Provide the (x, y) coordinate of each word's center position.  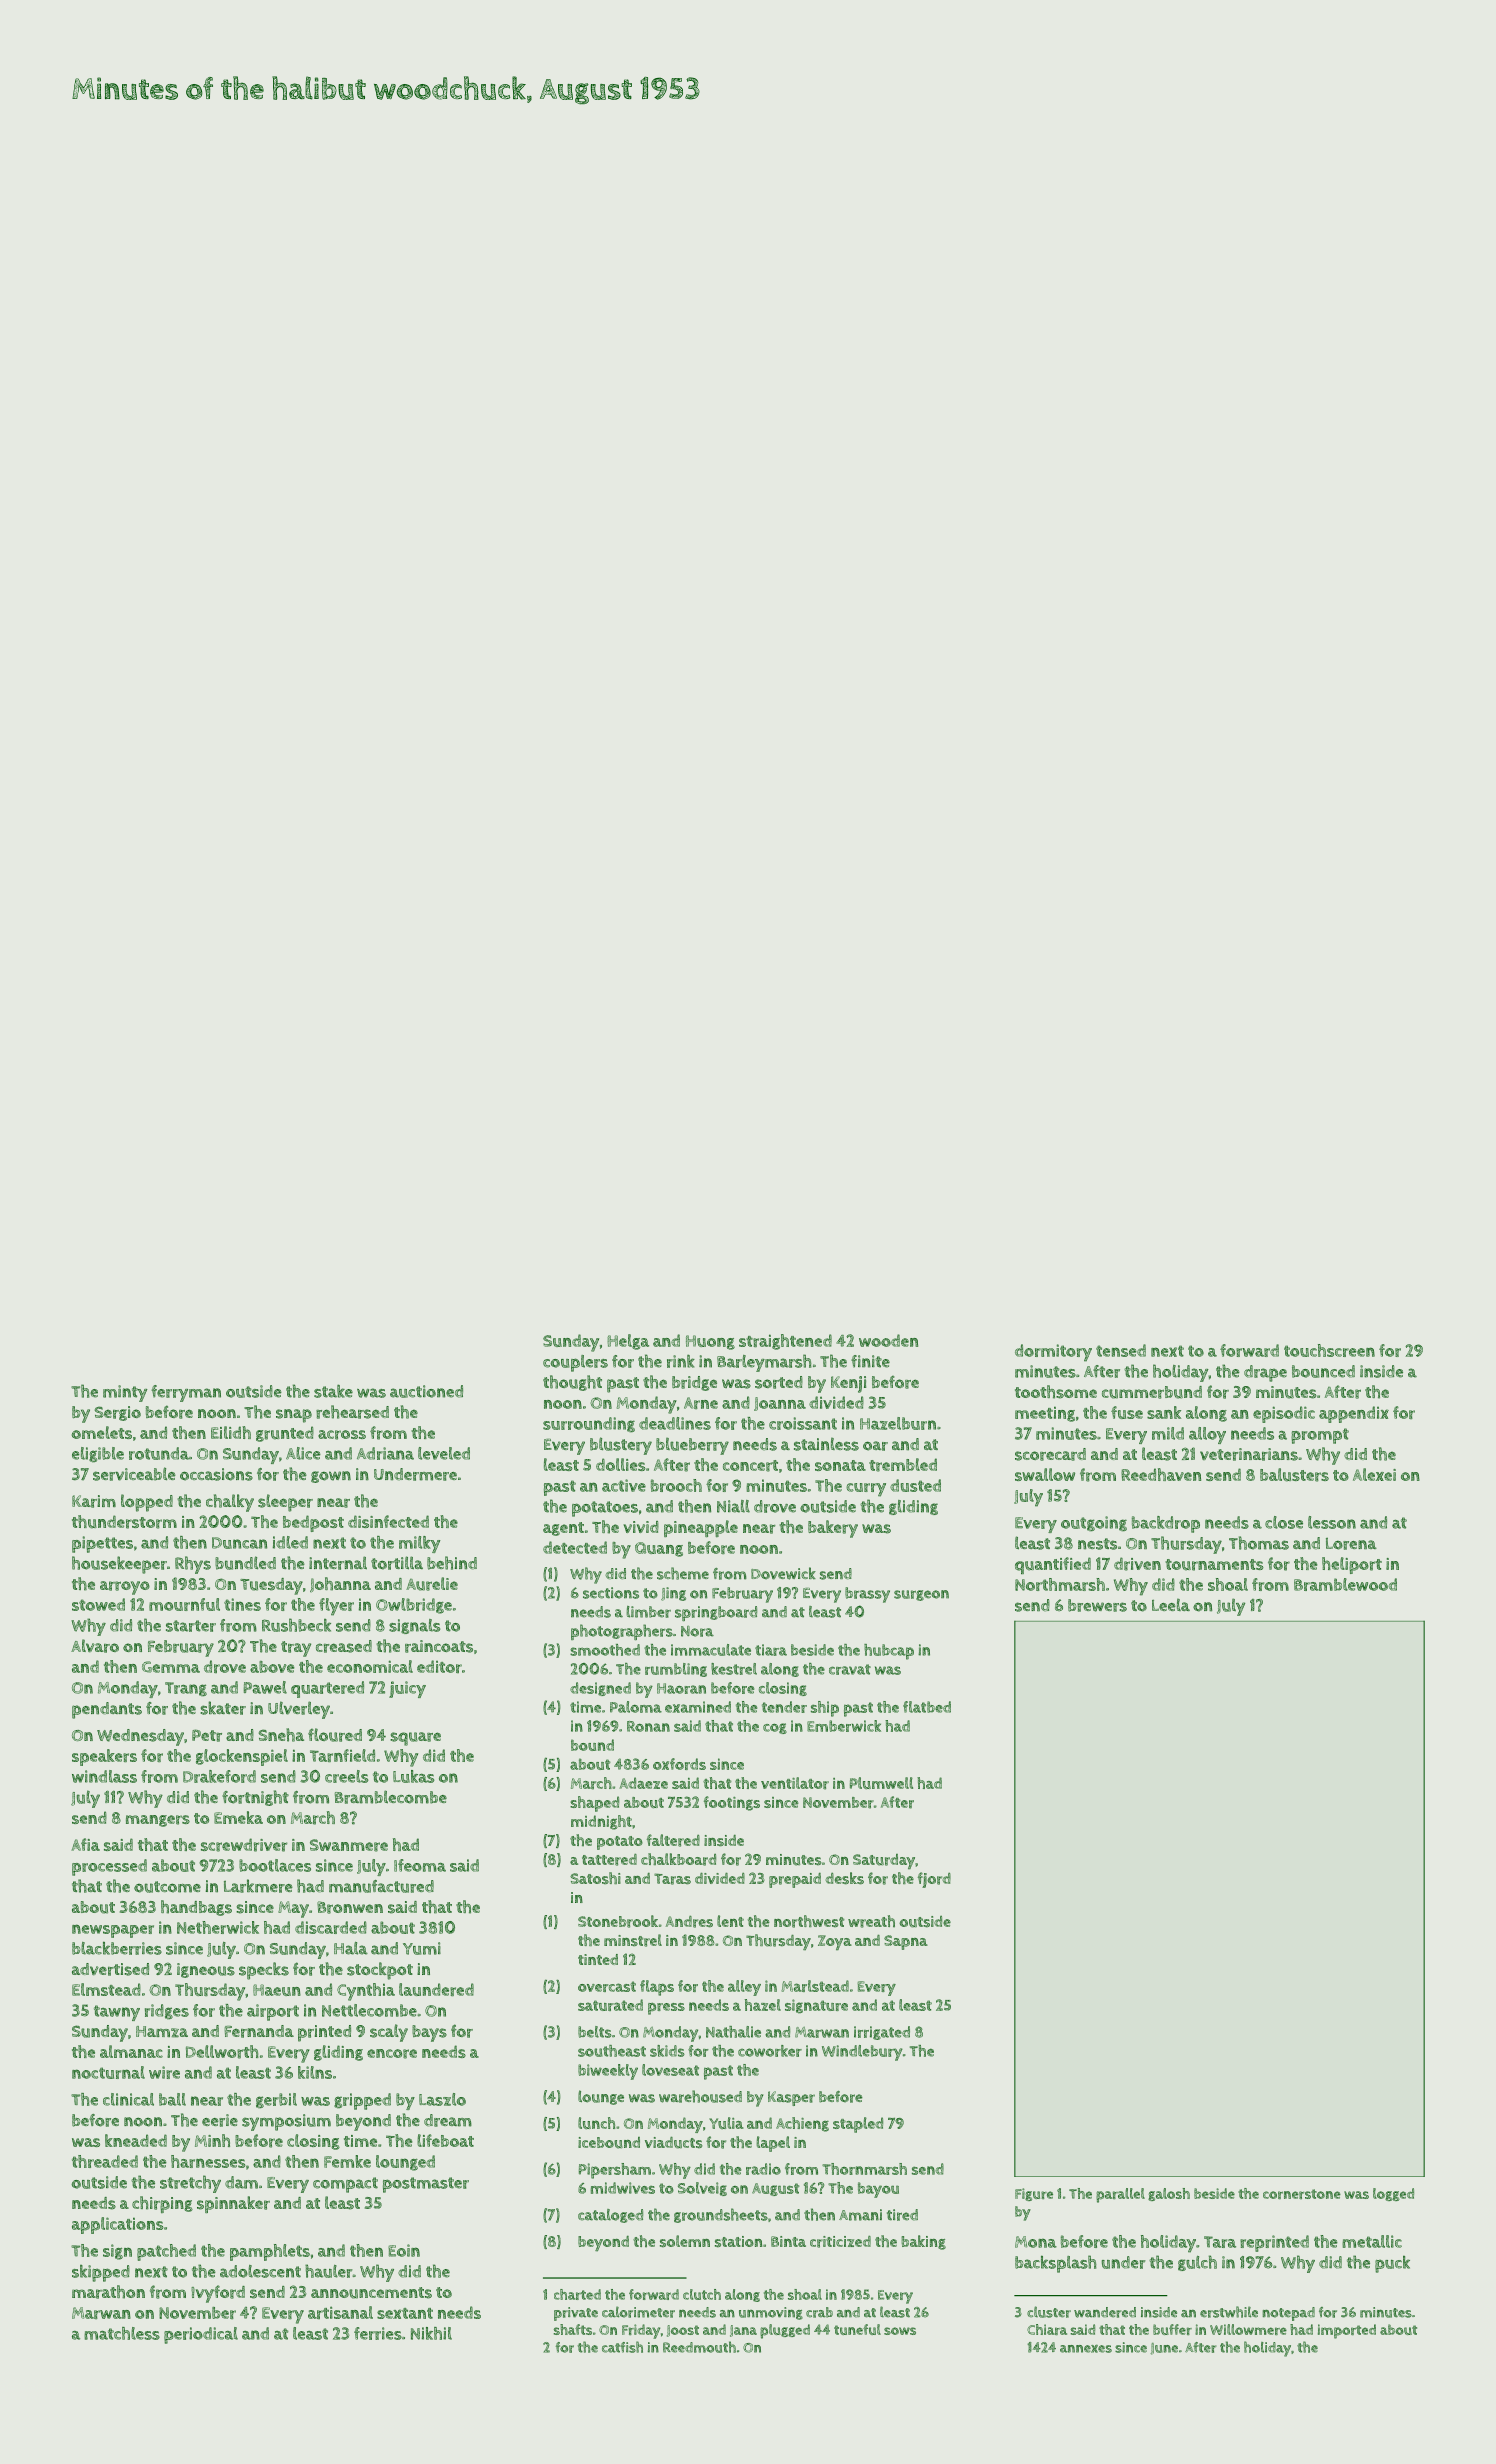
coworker (770, 2051)
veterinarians (1249, 1454)
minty (125, 1393)
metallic (1372, 2241)
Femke (347, 2161)
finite (870, 1361)
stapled (858, 2125)
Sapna (906, 1942)
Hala (351, 1948)
